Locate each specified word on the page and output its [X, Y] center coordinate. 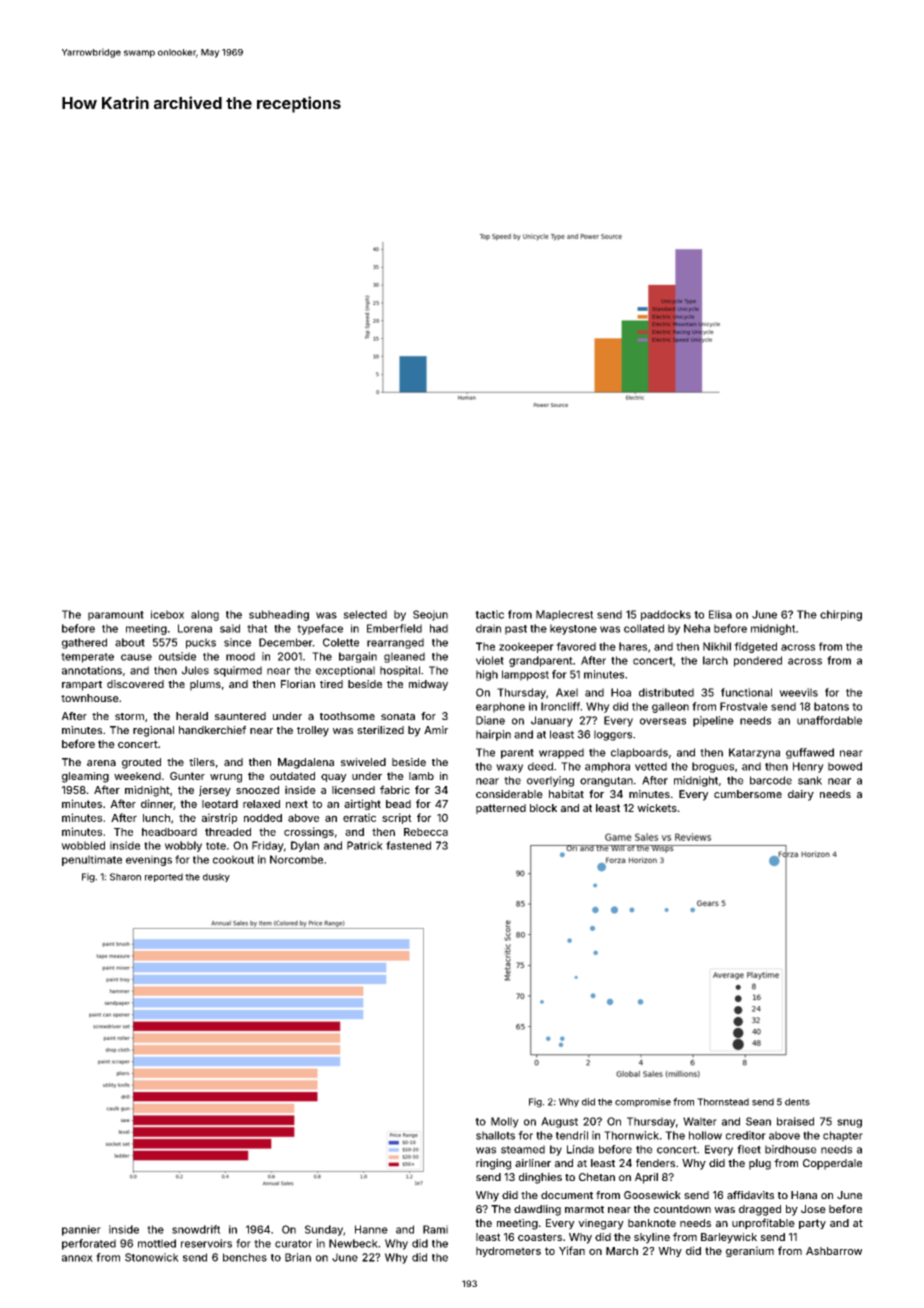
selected [365, 614]
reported [164, 877]
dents [797, 1102]
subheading [279, 615]
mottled [157, 1243]
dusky [216, 877]
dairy [801, 795]
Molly [505, 1122]
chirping [841, 615]
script [397, 818]
